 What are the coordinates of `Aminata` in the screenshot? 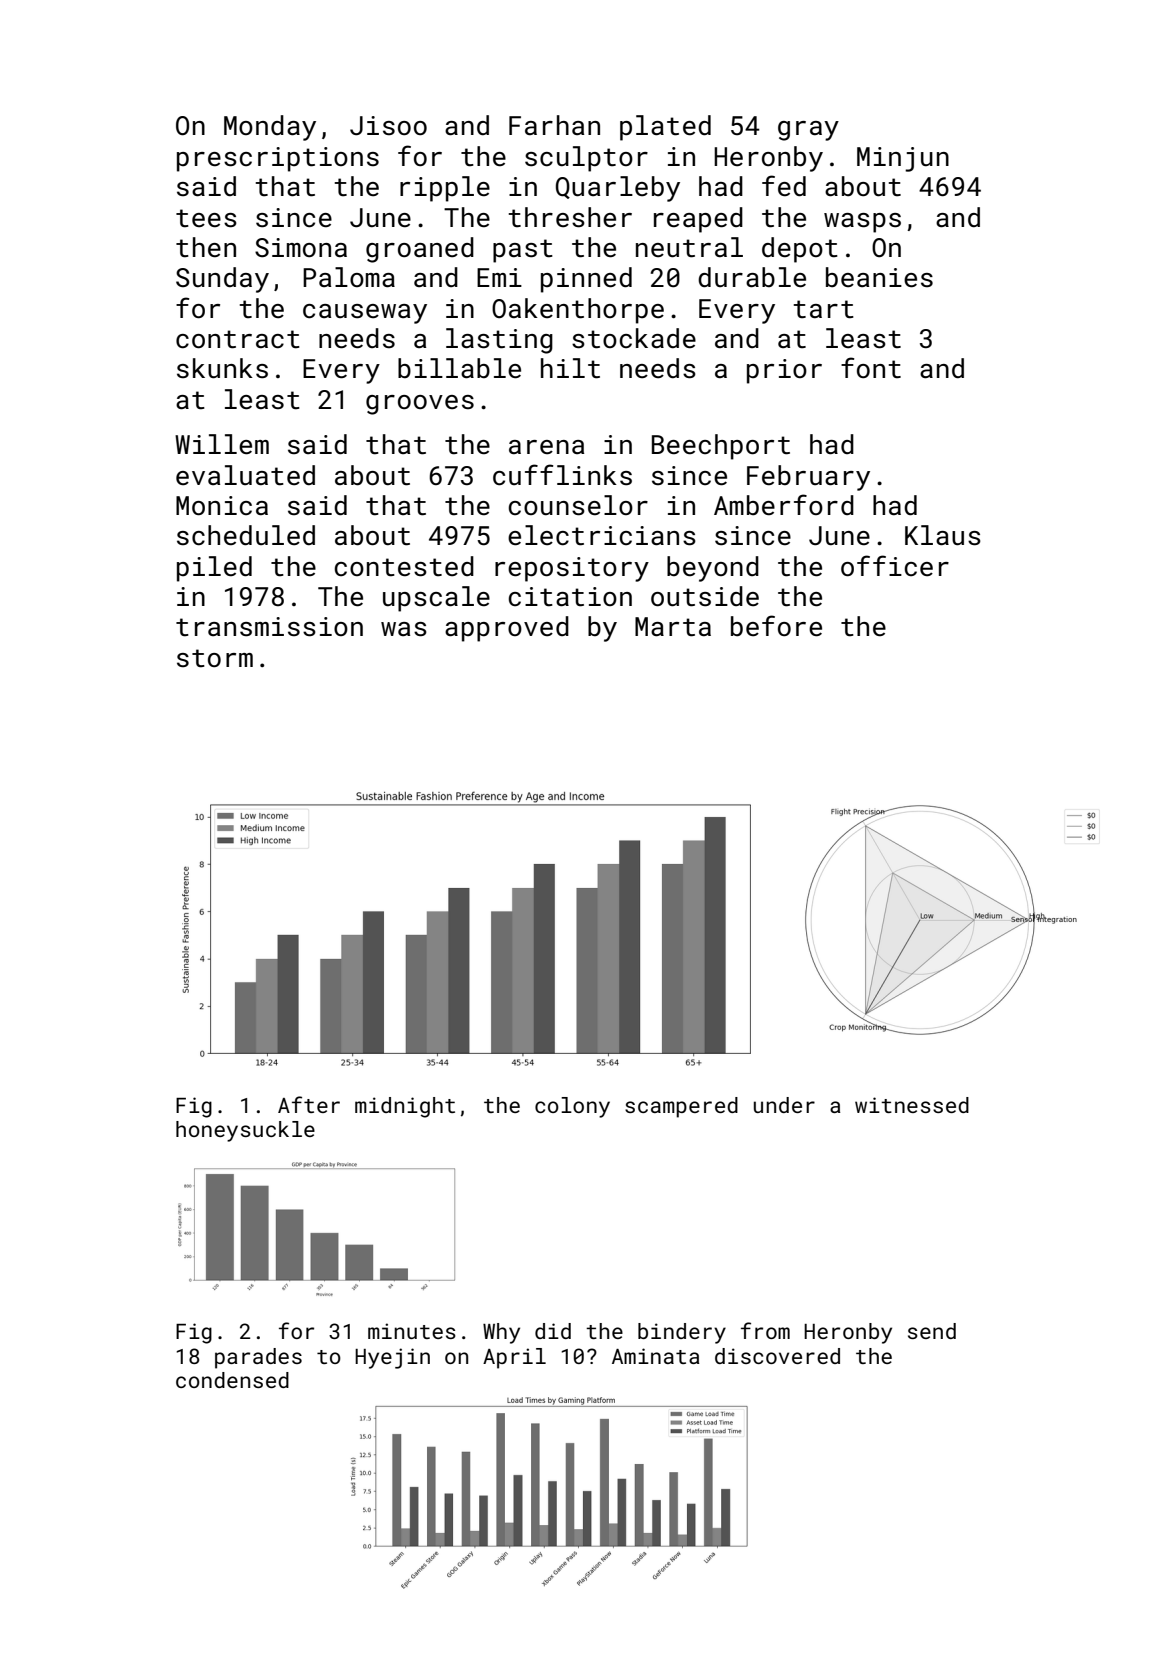 It's located at (655, 1356).
